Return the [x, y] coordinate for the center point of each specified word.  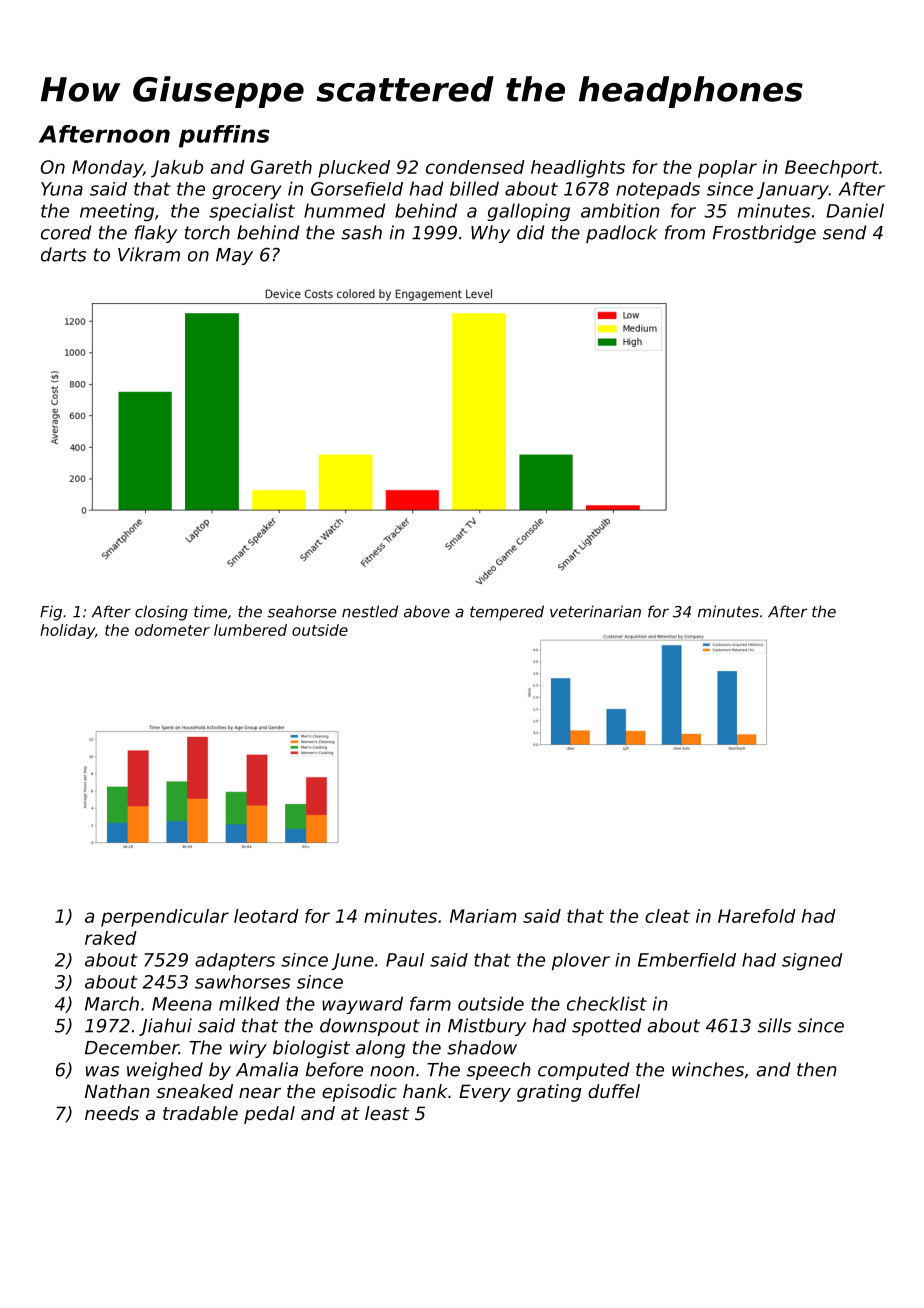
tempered [507, 613]
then [817, 1069]
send [844, 232]
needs [112, 1113]
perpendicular [165, 918]
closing [161, 613]
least [387, 1113]
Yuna [62, 189]
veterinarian [595, 611]
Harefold [757, 916]
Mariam [483, 916]
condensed [475, 167]
